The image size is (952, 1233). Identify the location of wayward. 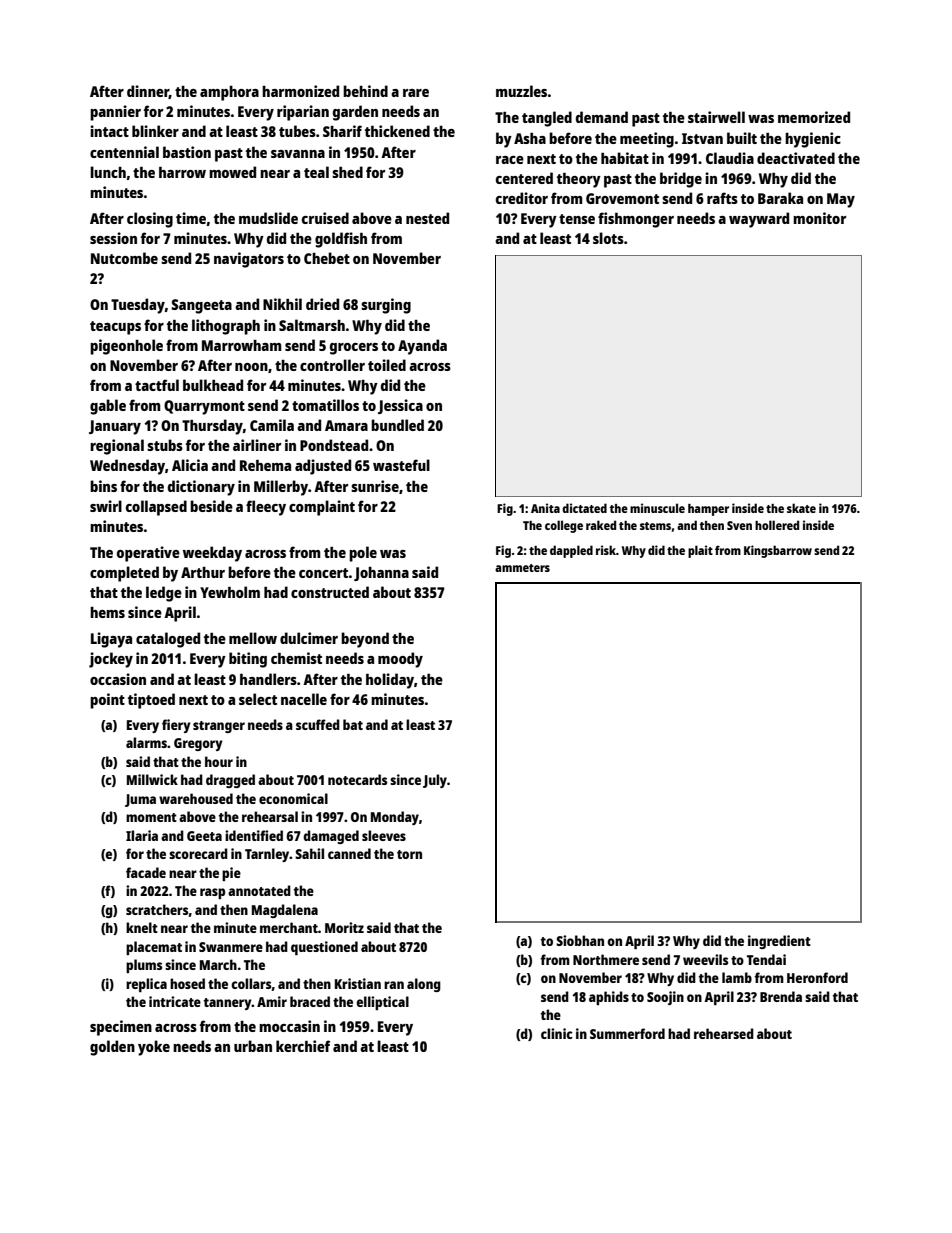
(759, 220).
